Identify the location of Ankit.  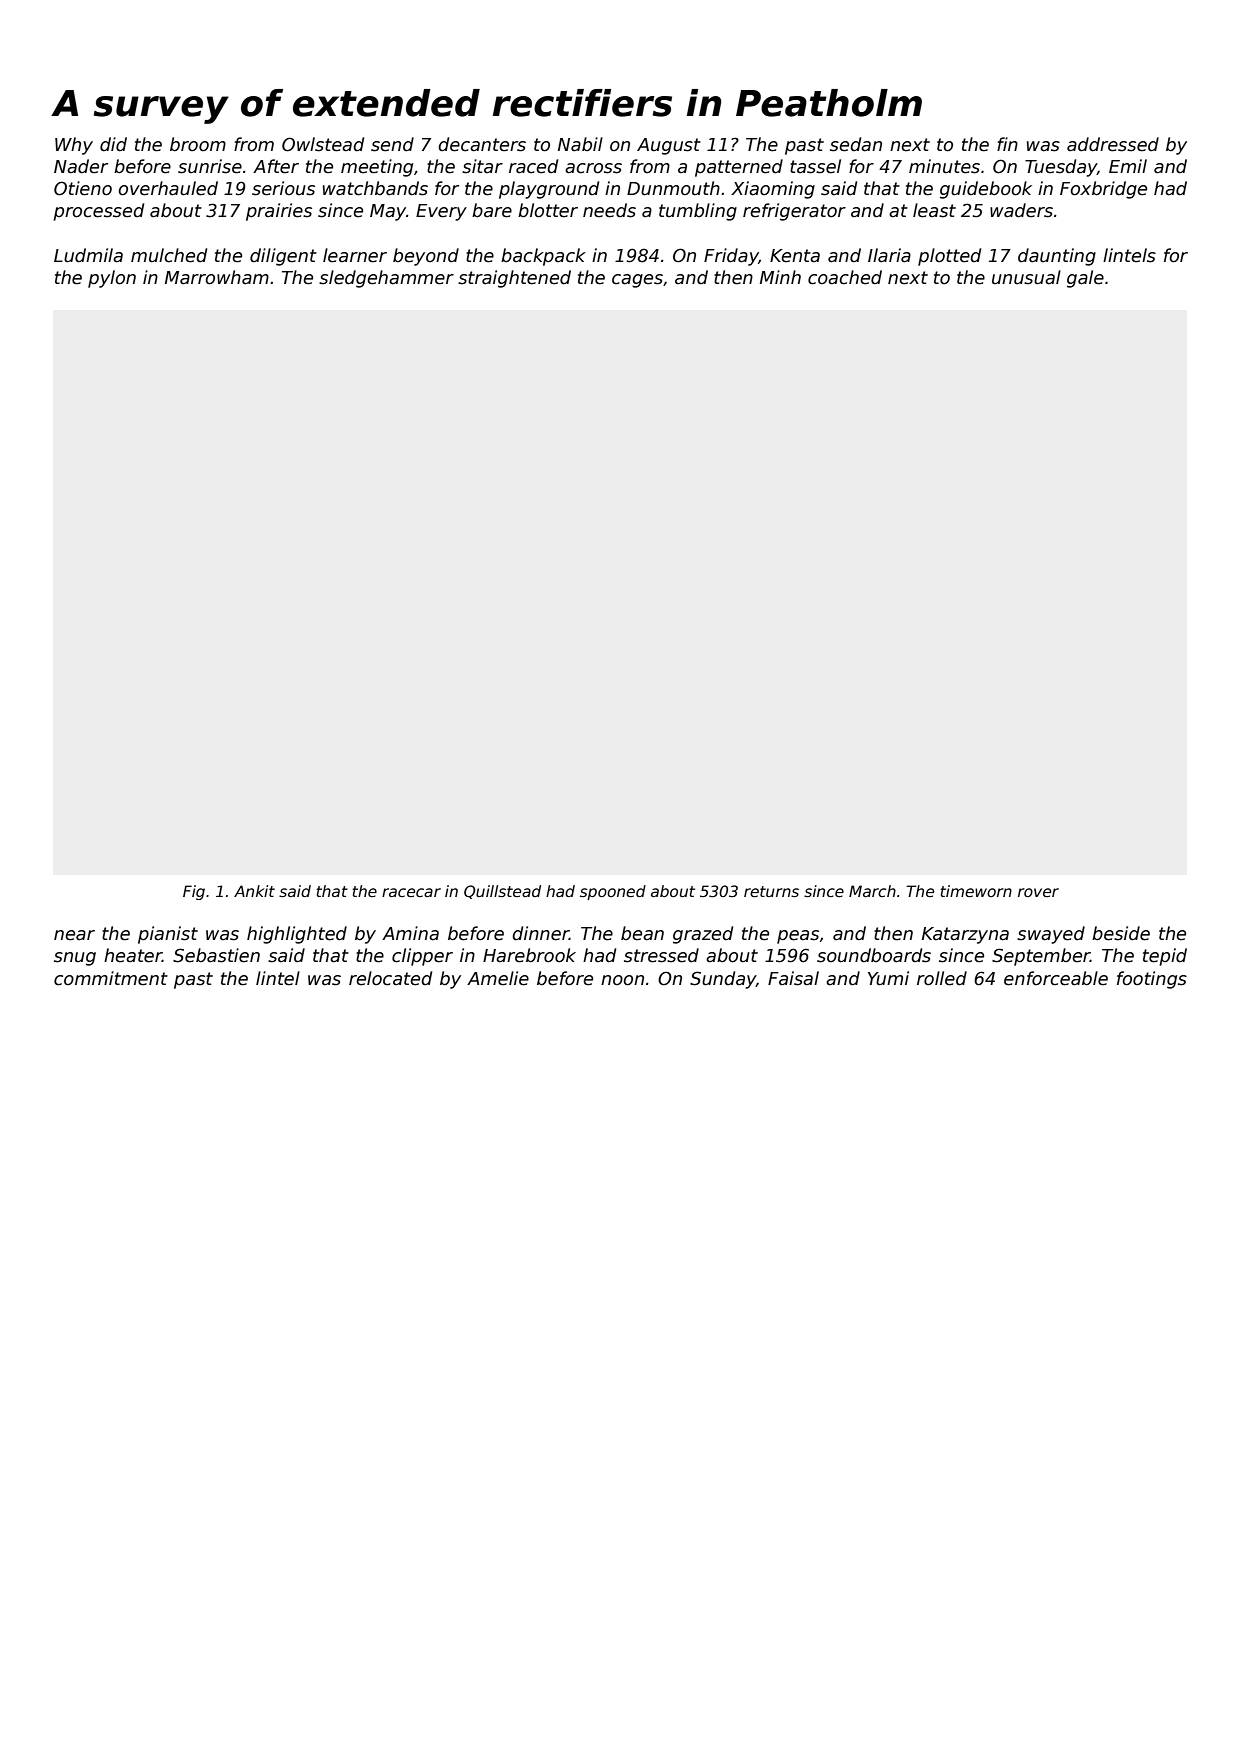
(254, 891).
